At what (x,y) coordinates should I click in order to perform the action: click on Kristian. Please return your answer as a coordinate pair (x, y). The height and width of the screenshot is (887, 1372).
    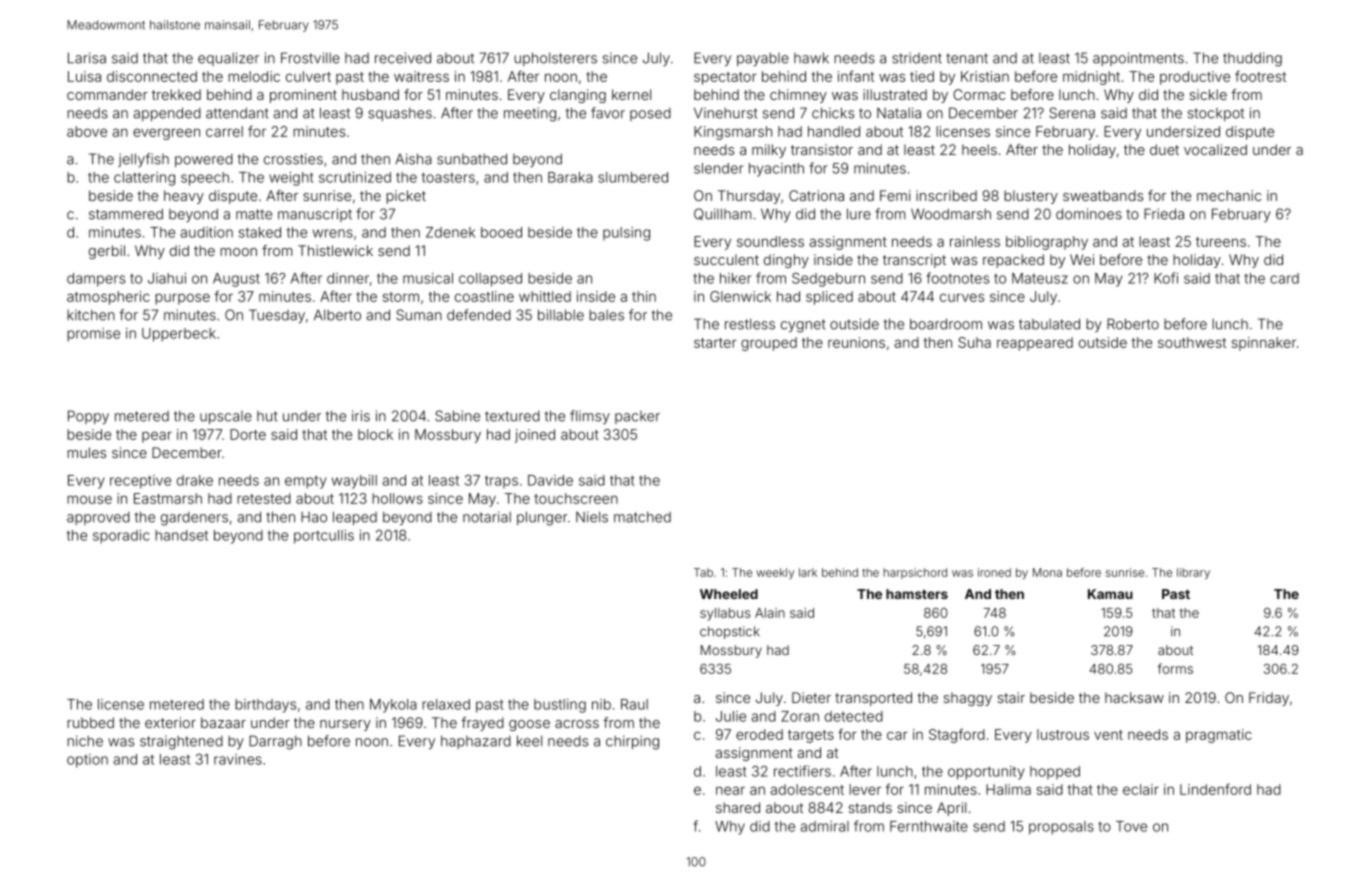
    Looking at the image, I should click on (985, 76).
